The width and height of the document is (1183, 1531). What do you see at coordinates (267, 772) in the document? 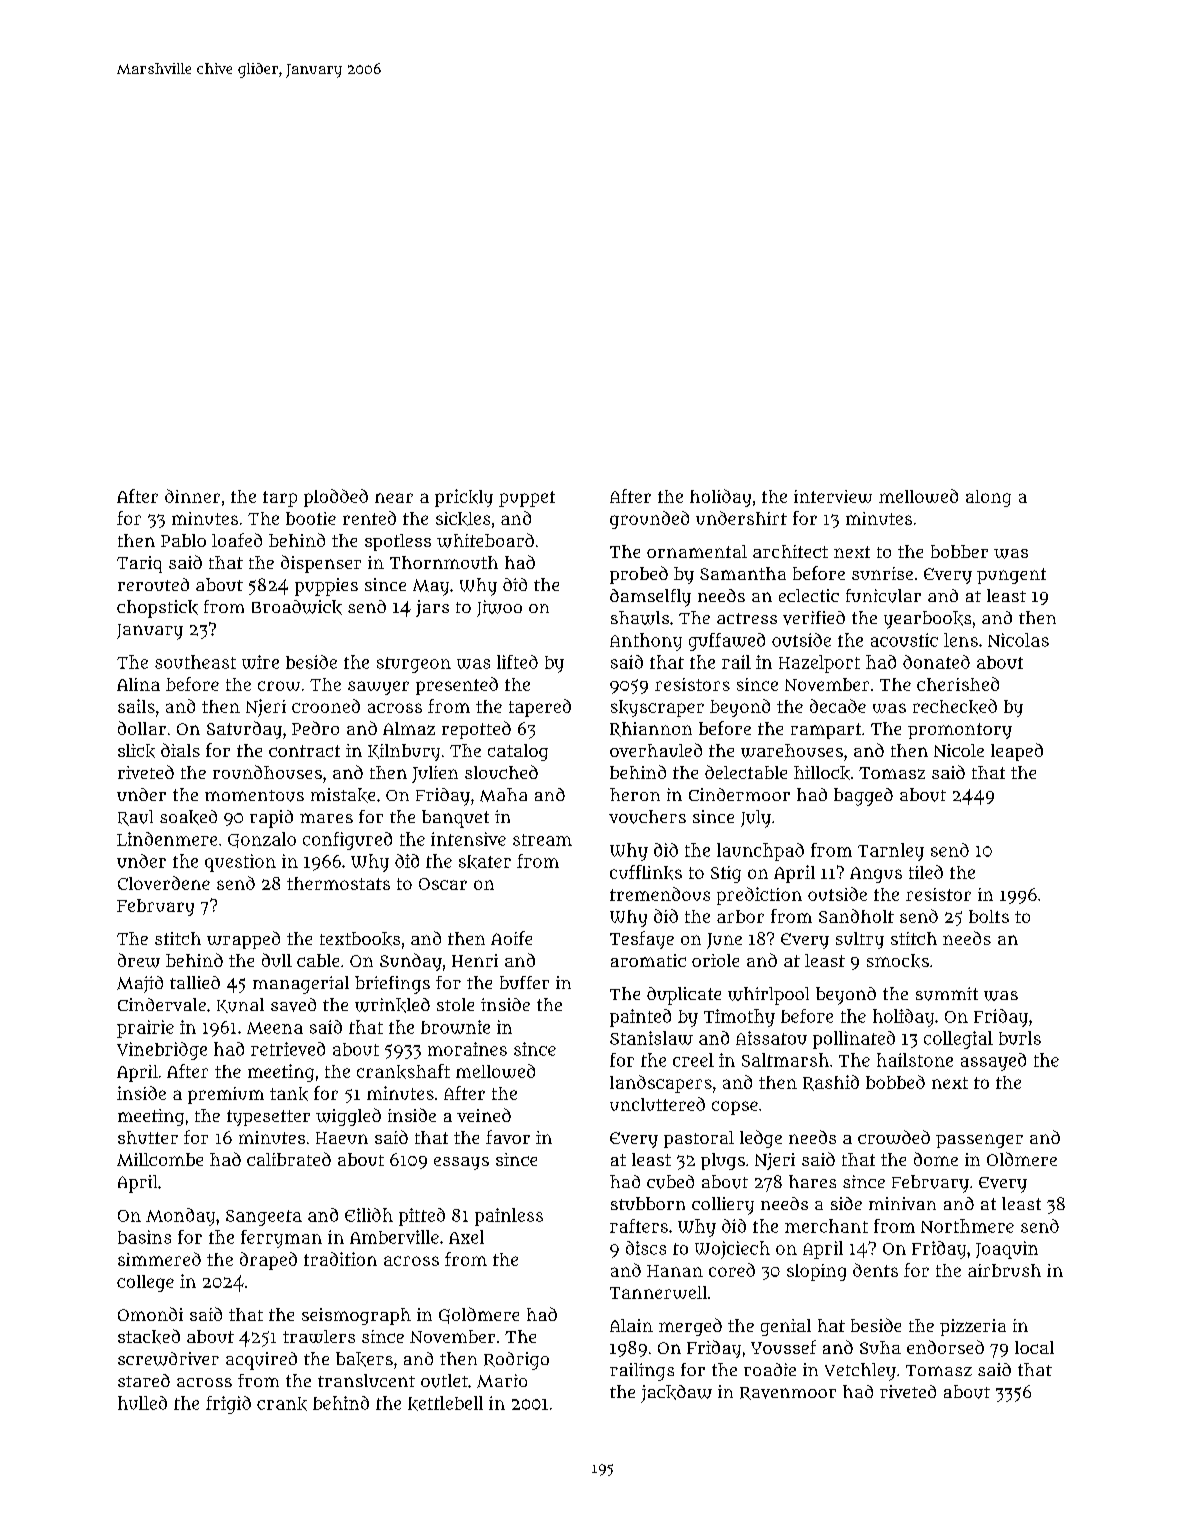
I see `roundhouses` at bounding box center [267, 772].
